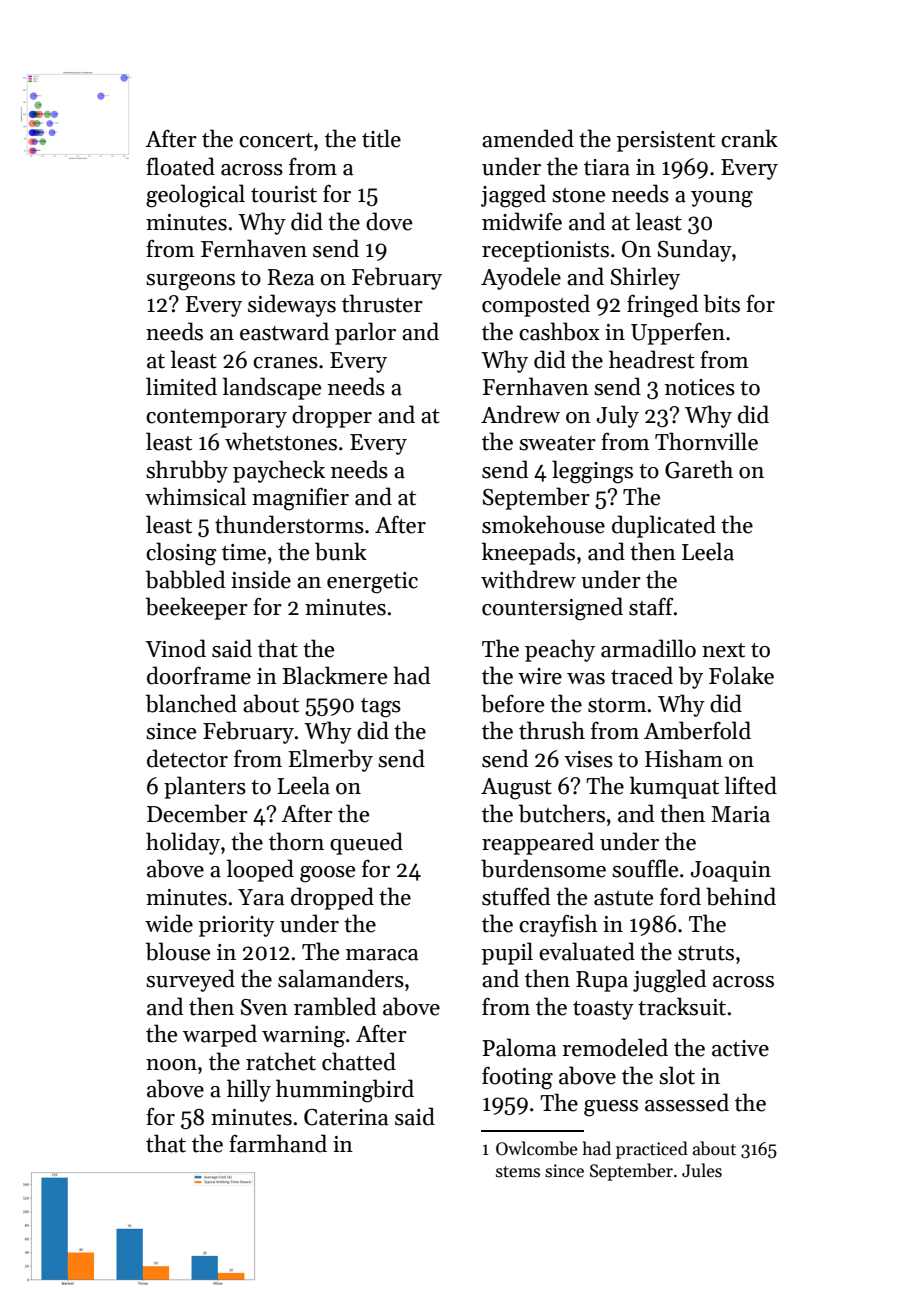 The height and width of the document is (1311, 924). What do you see at coordinates (592, 472) in the document?
I see `leggings` at bounding box center [592, 472].
